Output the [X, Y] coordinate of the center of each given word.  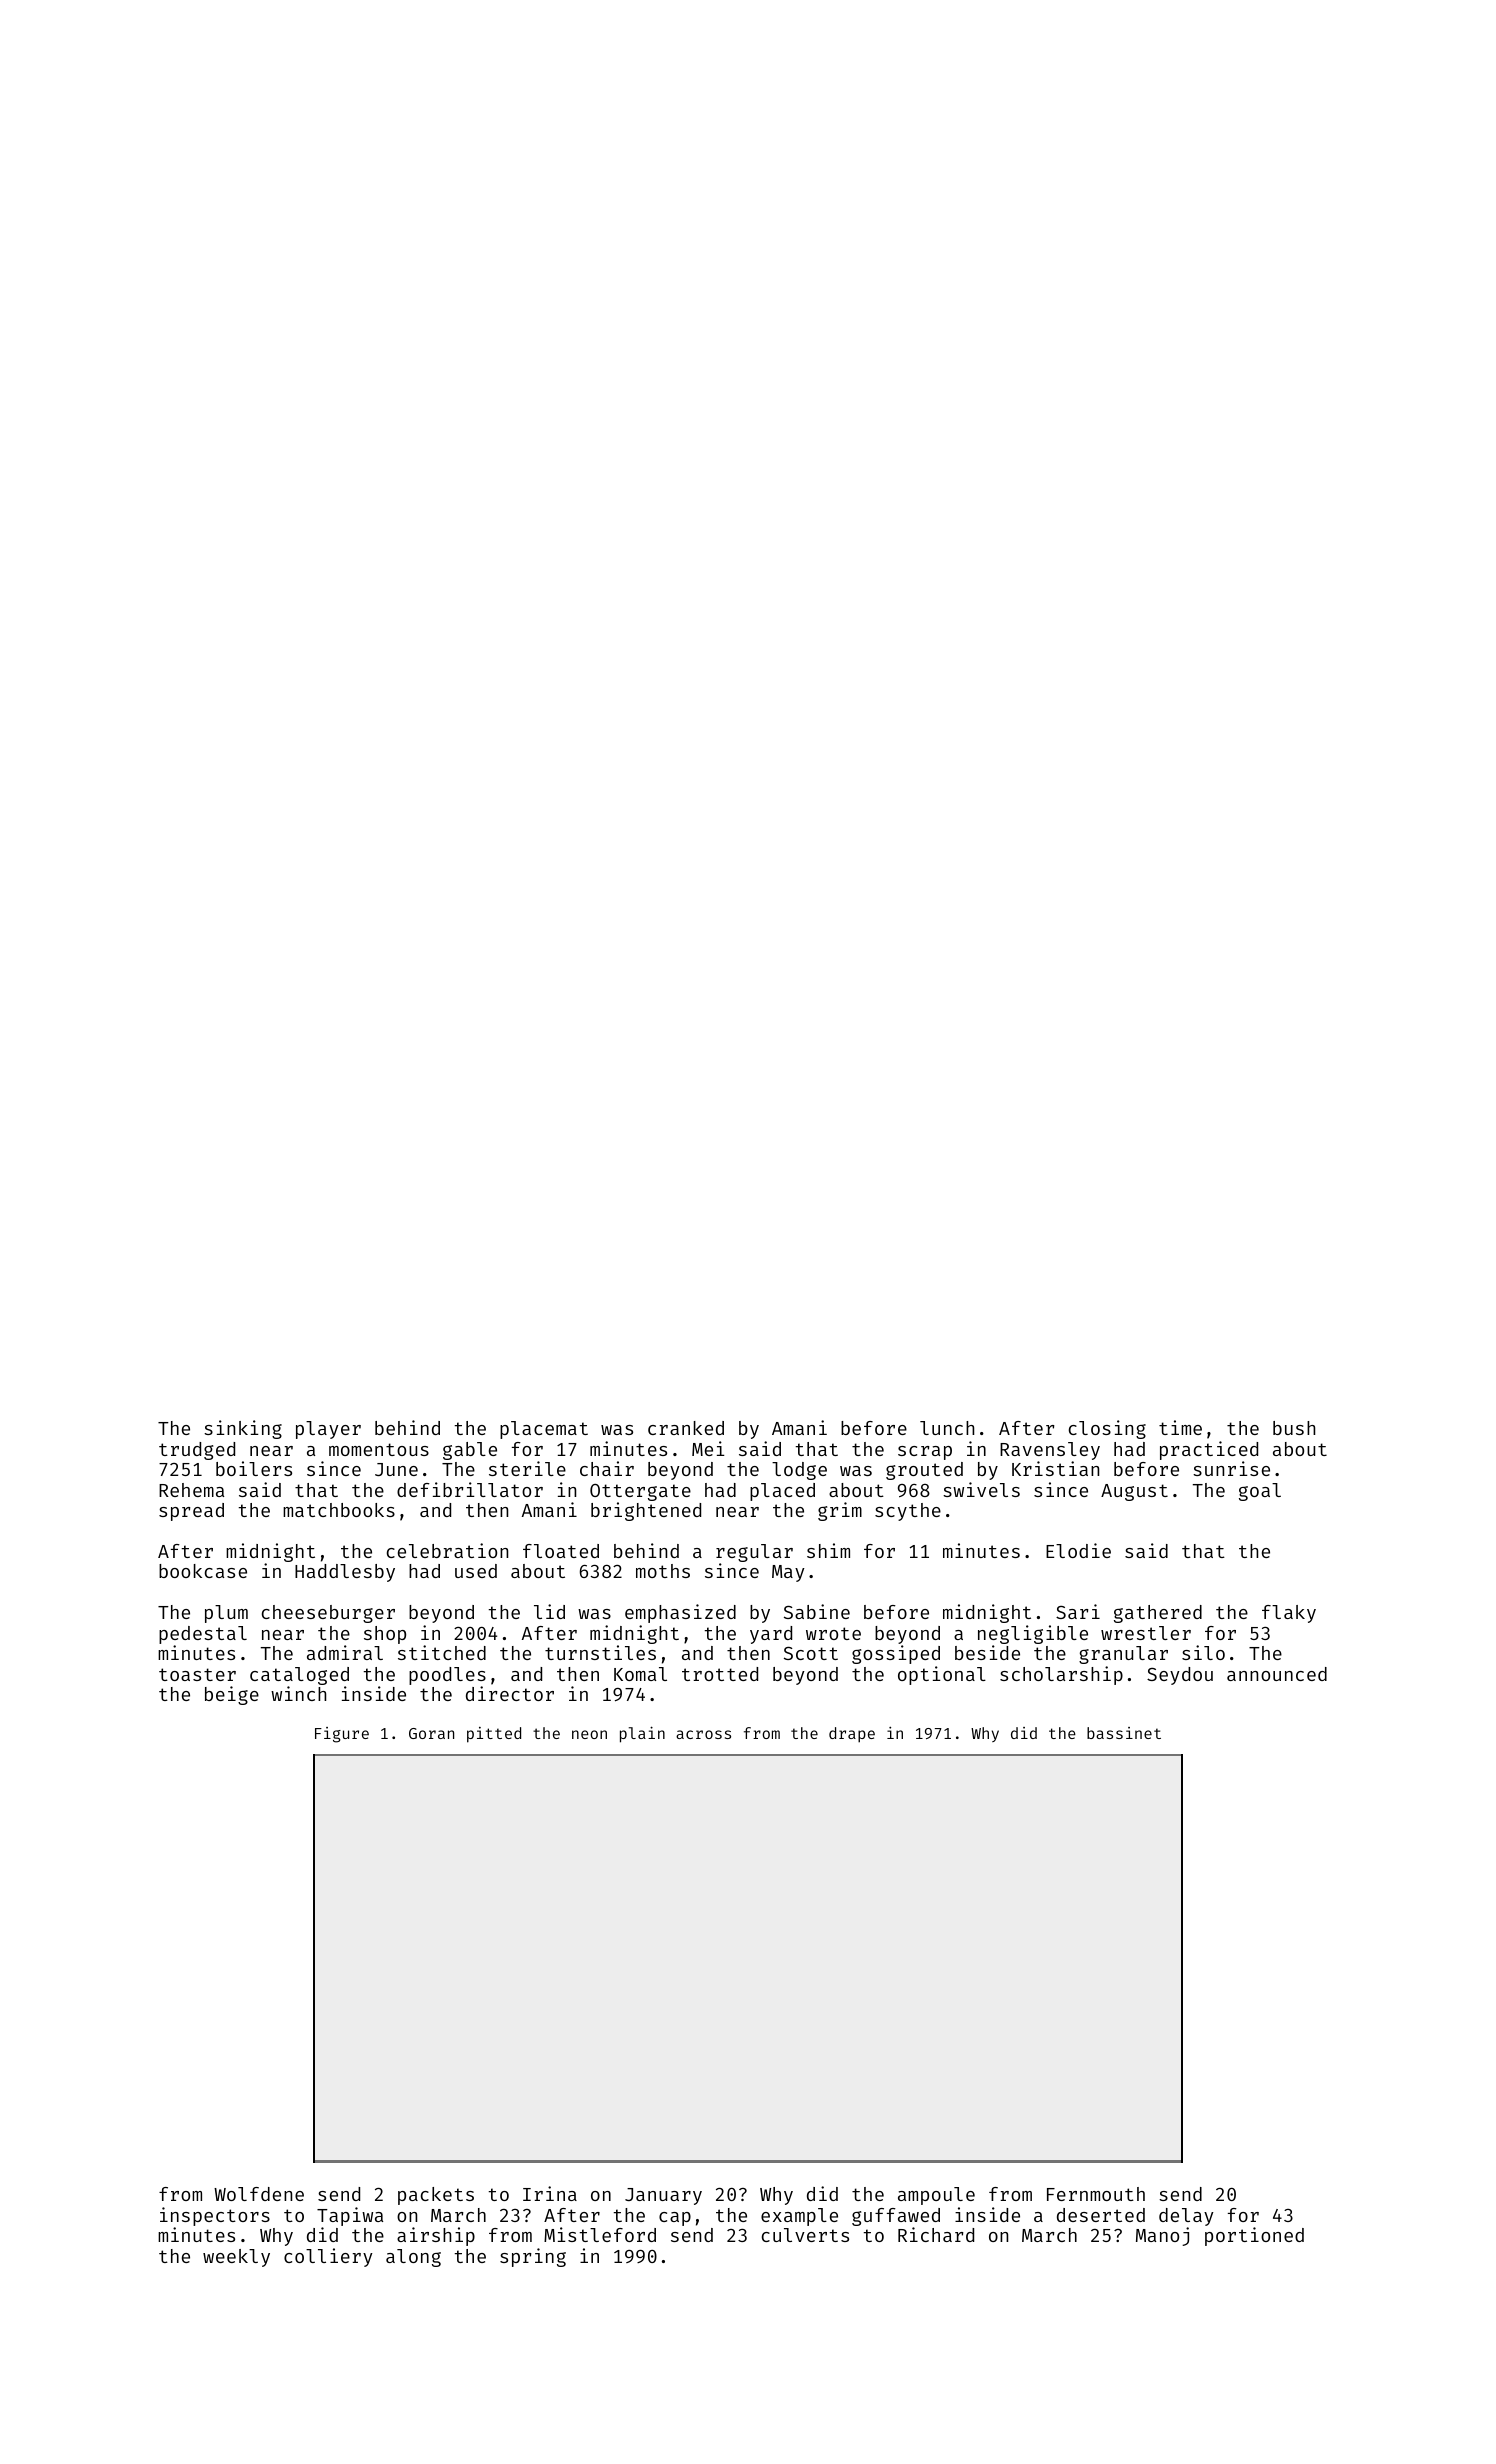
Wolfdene [259, 2194]
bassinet [1124, 1733]
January [663, 2196]
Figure [342, 1735]
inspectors [215, 2216]
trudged [197, 1451]
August [1134, 1492]
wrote [833, 1633]
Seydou [1180, 1676]
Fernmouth [1096, 2194]
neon [589, 1734]
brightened [646, 1511]
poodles [447, 1676]
